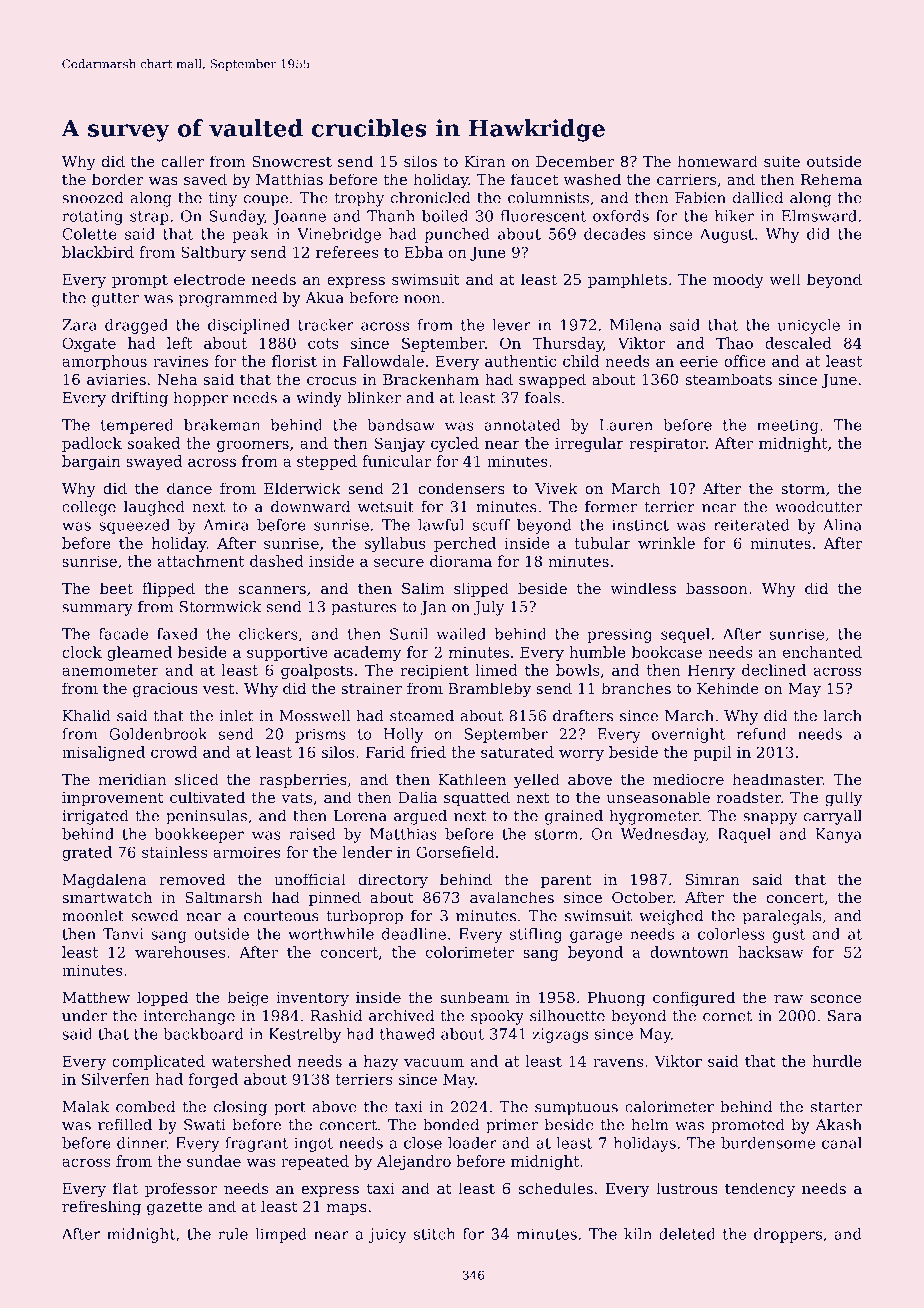  What do you see at coordinates (485, 161) in the image?
I see `Kiran` at bounding box center [485, 161].
